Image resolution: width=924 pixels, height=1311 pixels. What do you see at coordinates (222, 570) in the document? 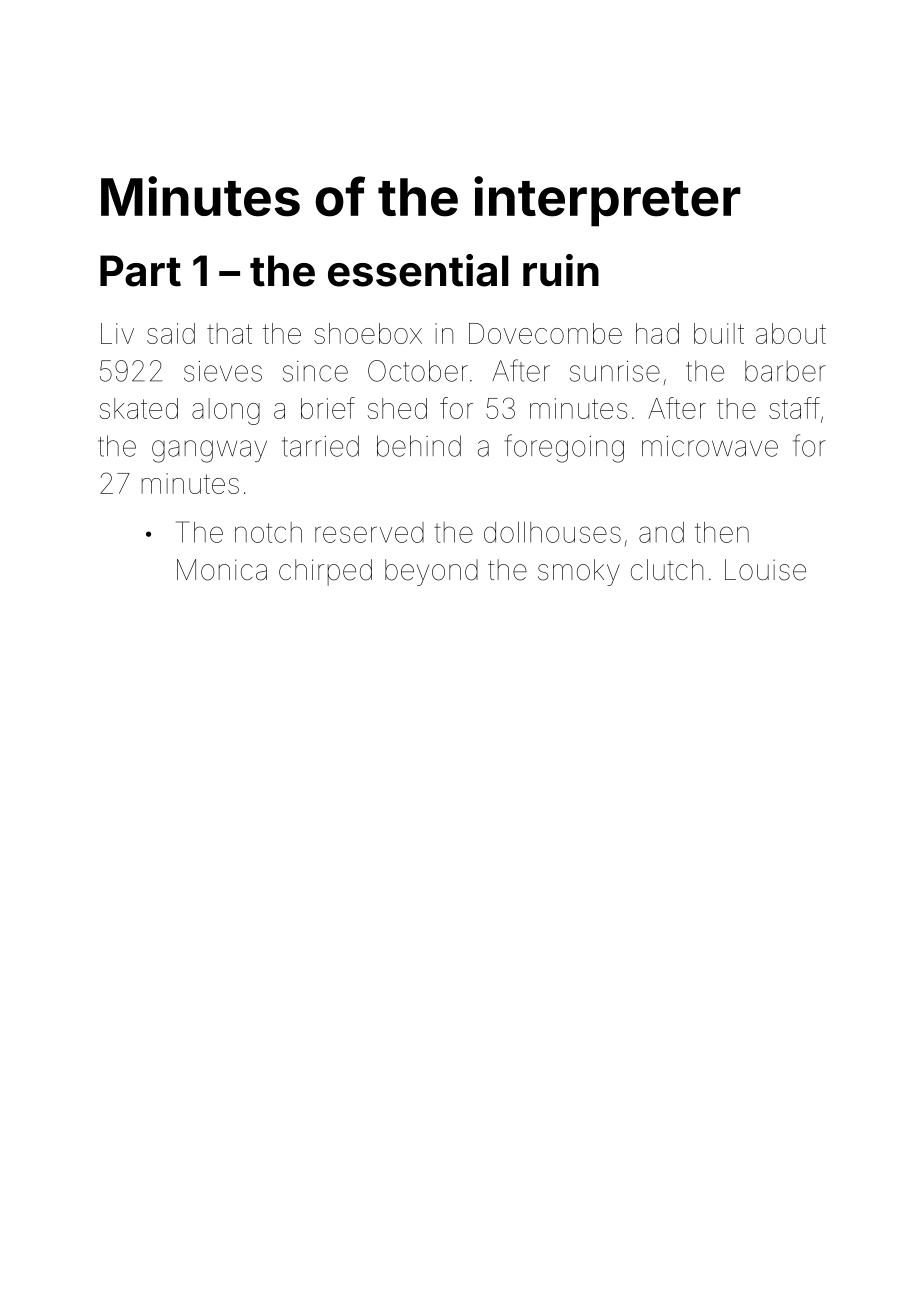
I see `Monica` at bounding box center [222, 570].
